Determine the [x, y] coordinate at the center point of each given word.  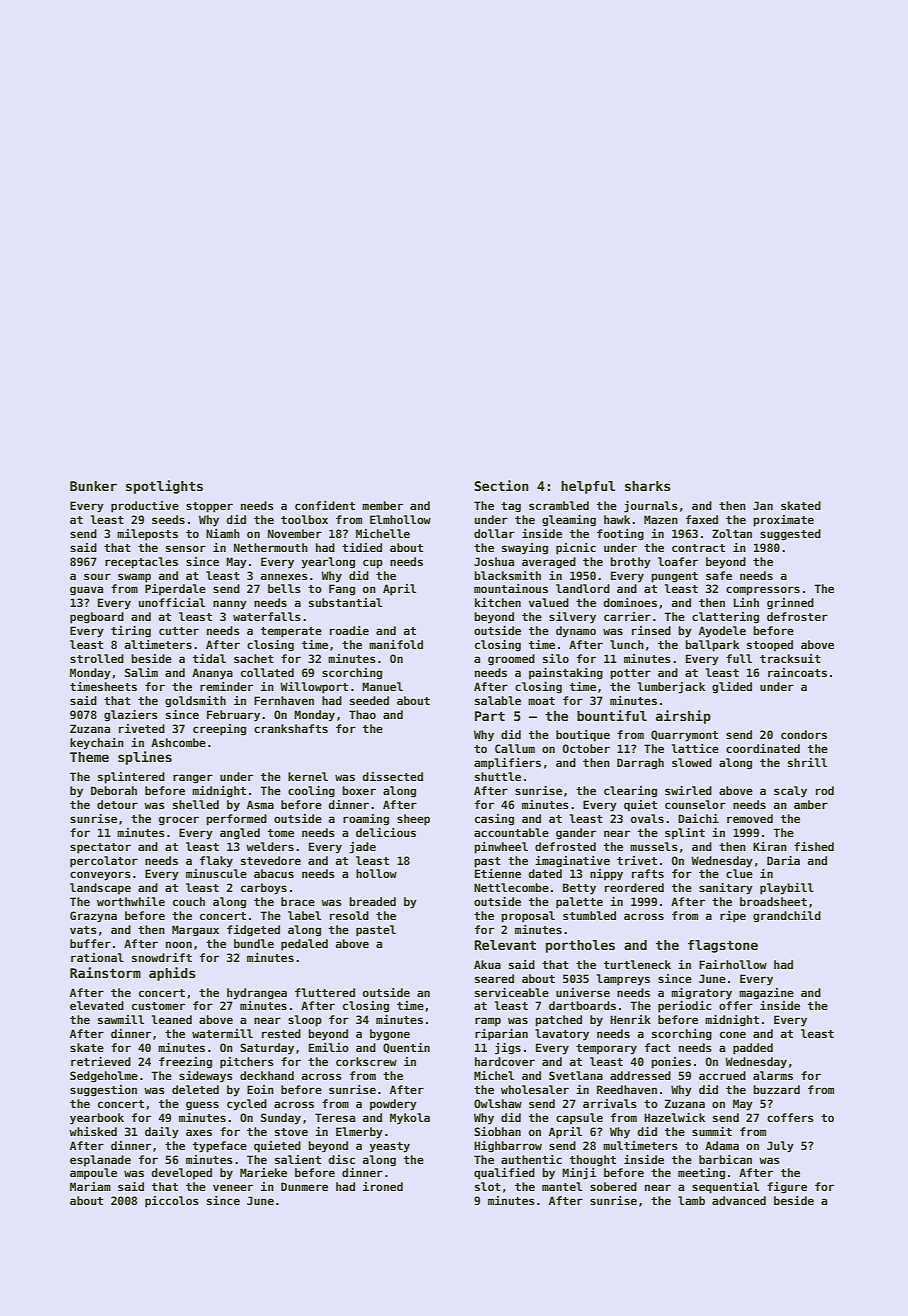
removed [750, 818]
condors [804, 734]
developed [181, 1174]
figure [787, 1188]
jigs [508, 1049]
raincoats [797, 672]
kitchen [498, 602]
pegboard [97, 618]
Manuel [382, 686]
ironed [383, 1186]
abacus [274, 873]
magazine [766, 994]
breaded [372, 901]
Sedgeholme [104, 1077]
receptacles [141, 563]
